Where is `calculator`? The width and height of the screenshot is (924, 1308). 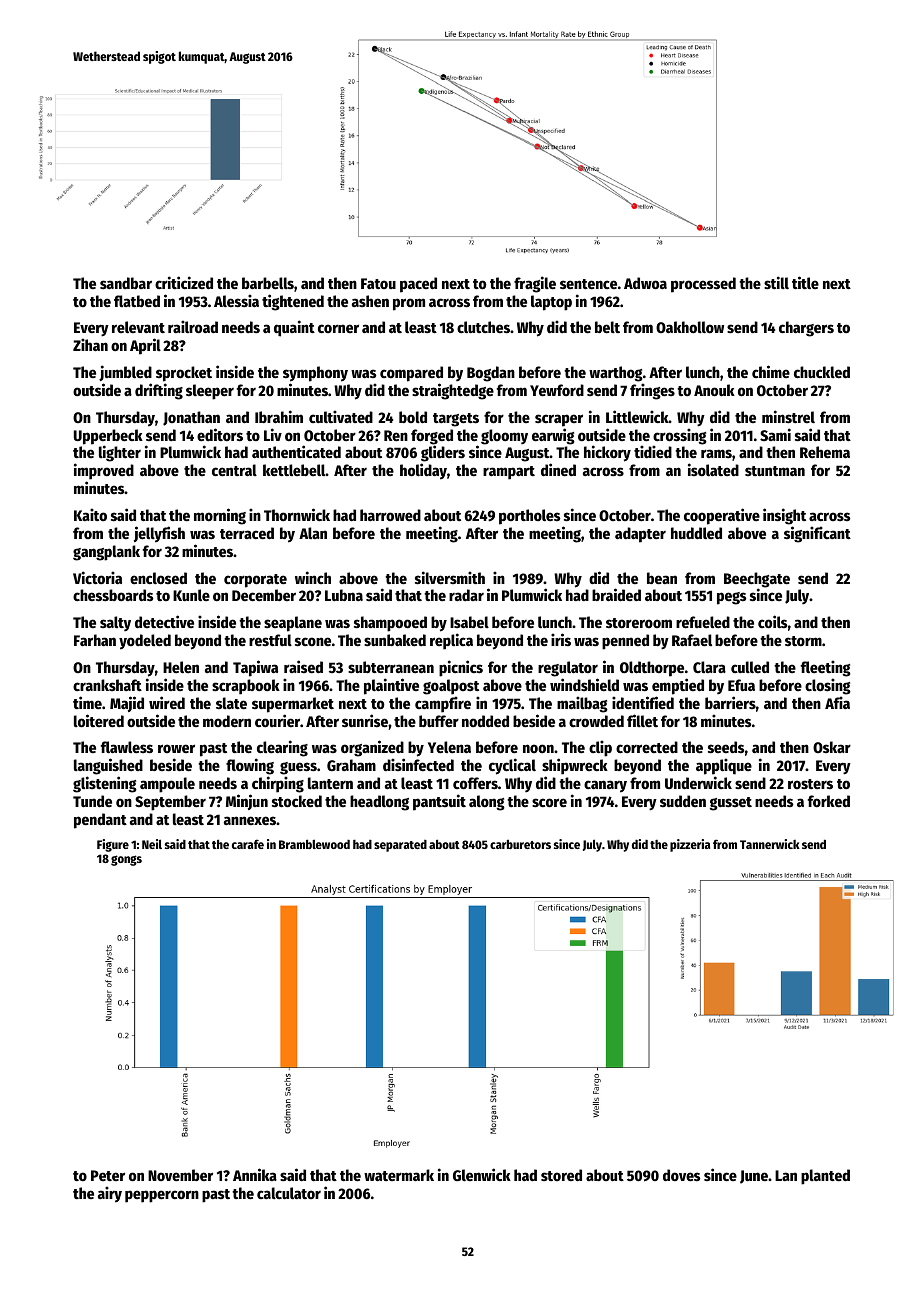 calculator is located at coordinates (289, 1193).
